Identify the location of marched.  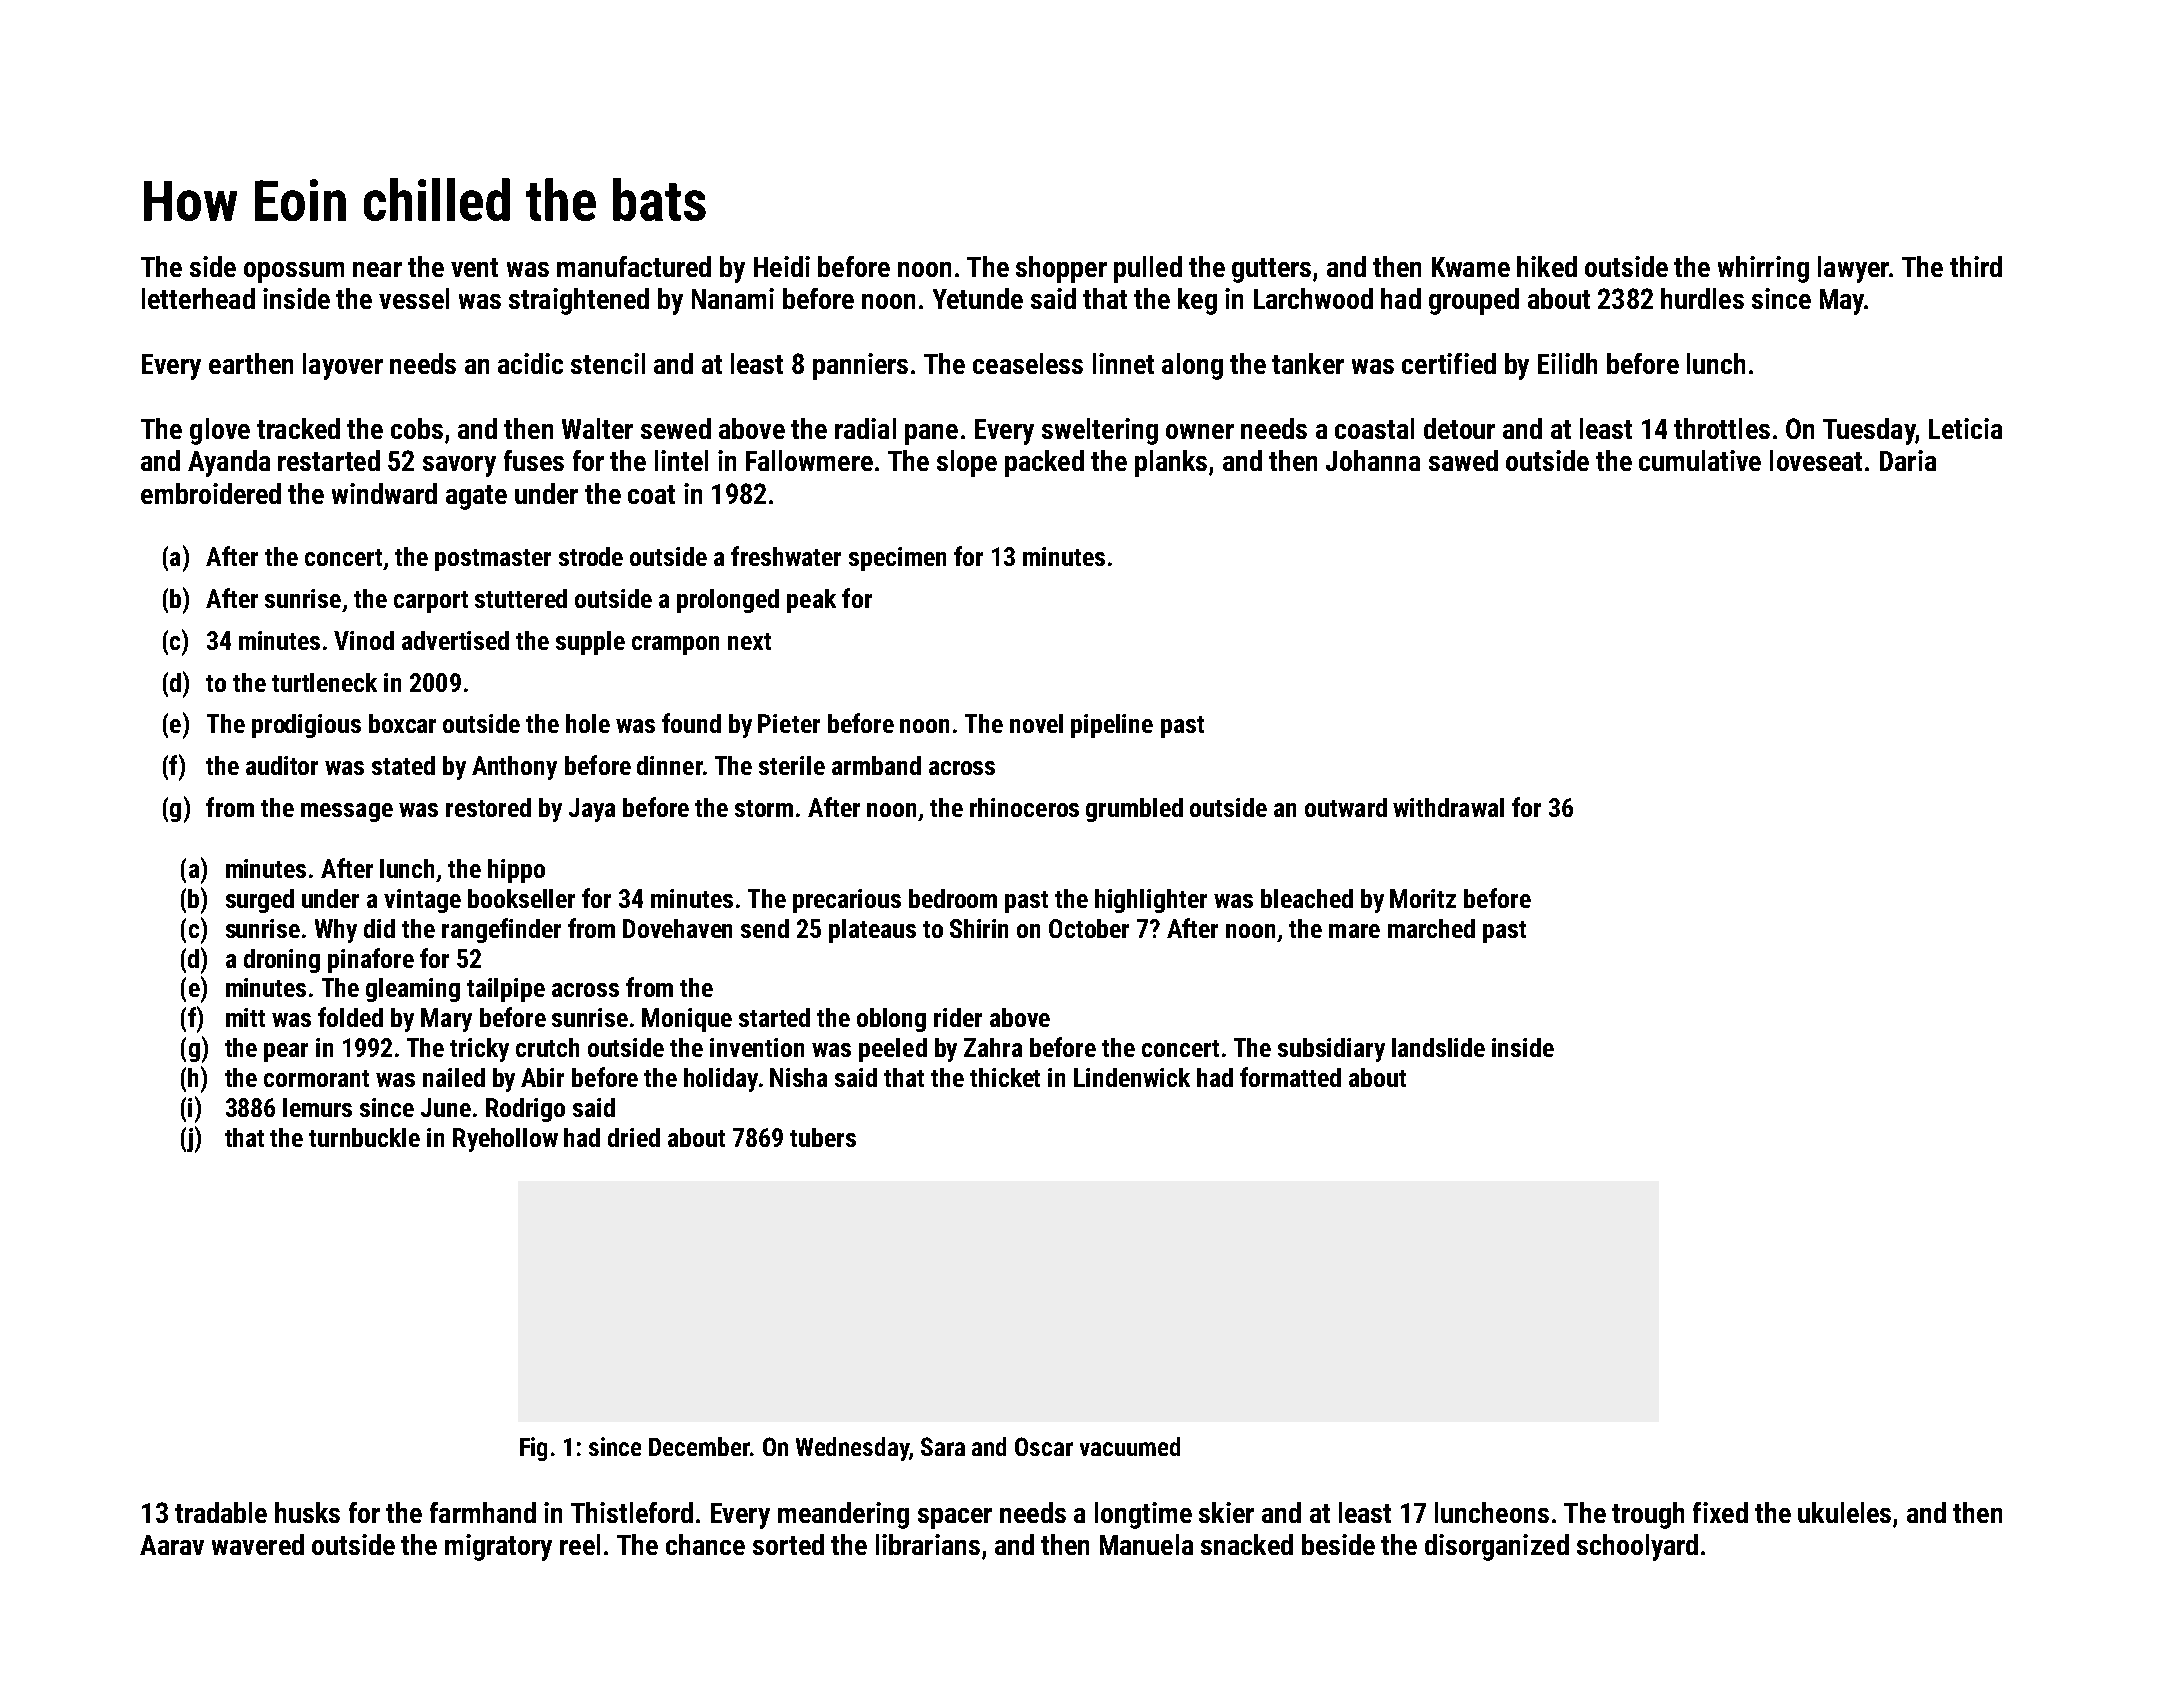
(1431, 928).
